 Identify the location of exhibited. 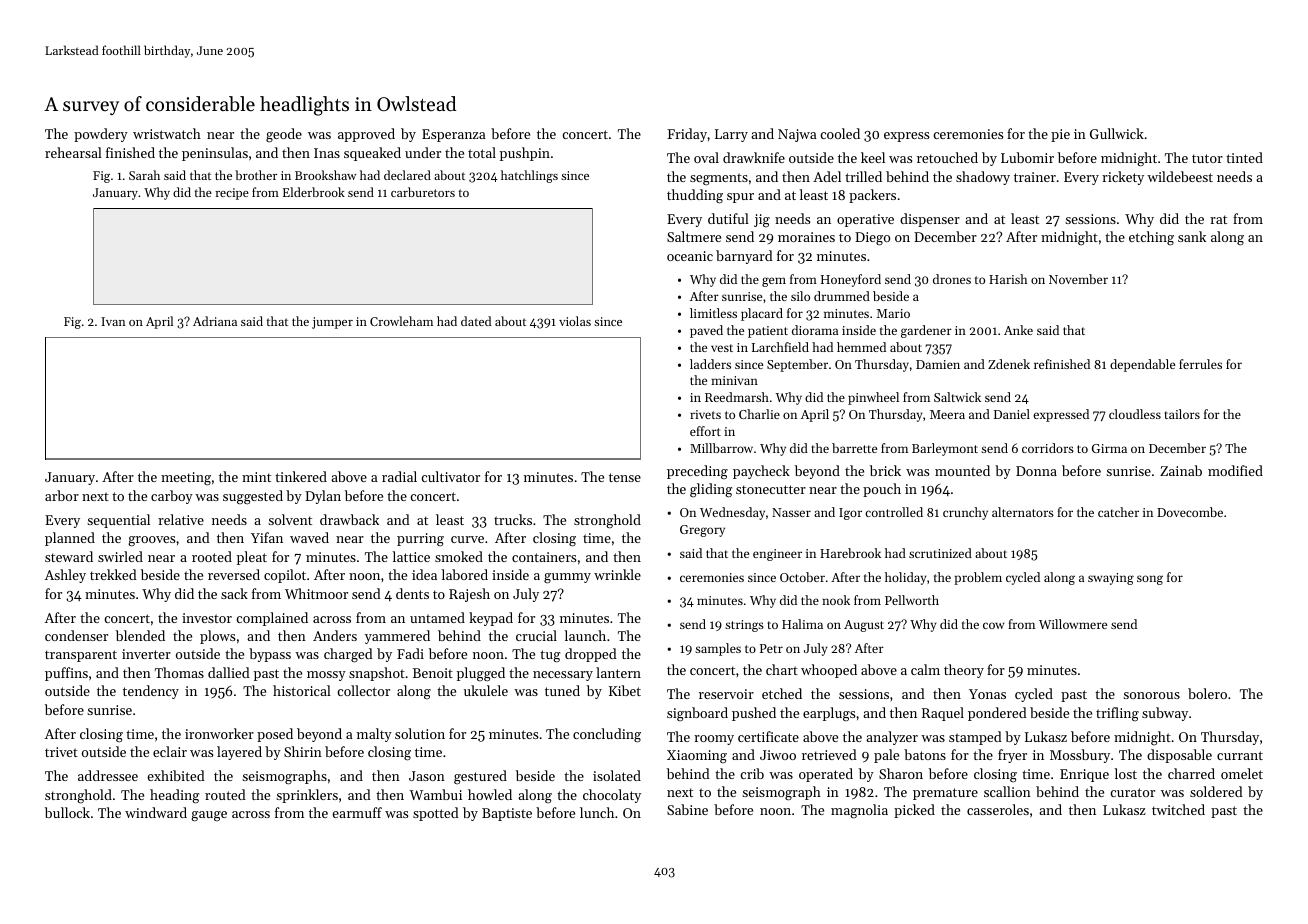
(176, 775).
